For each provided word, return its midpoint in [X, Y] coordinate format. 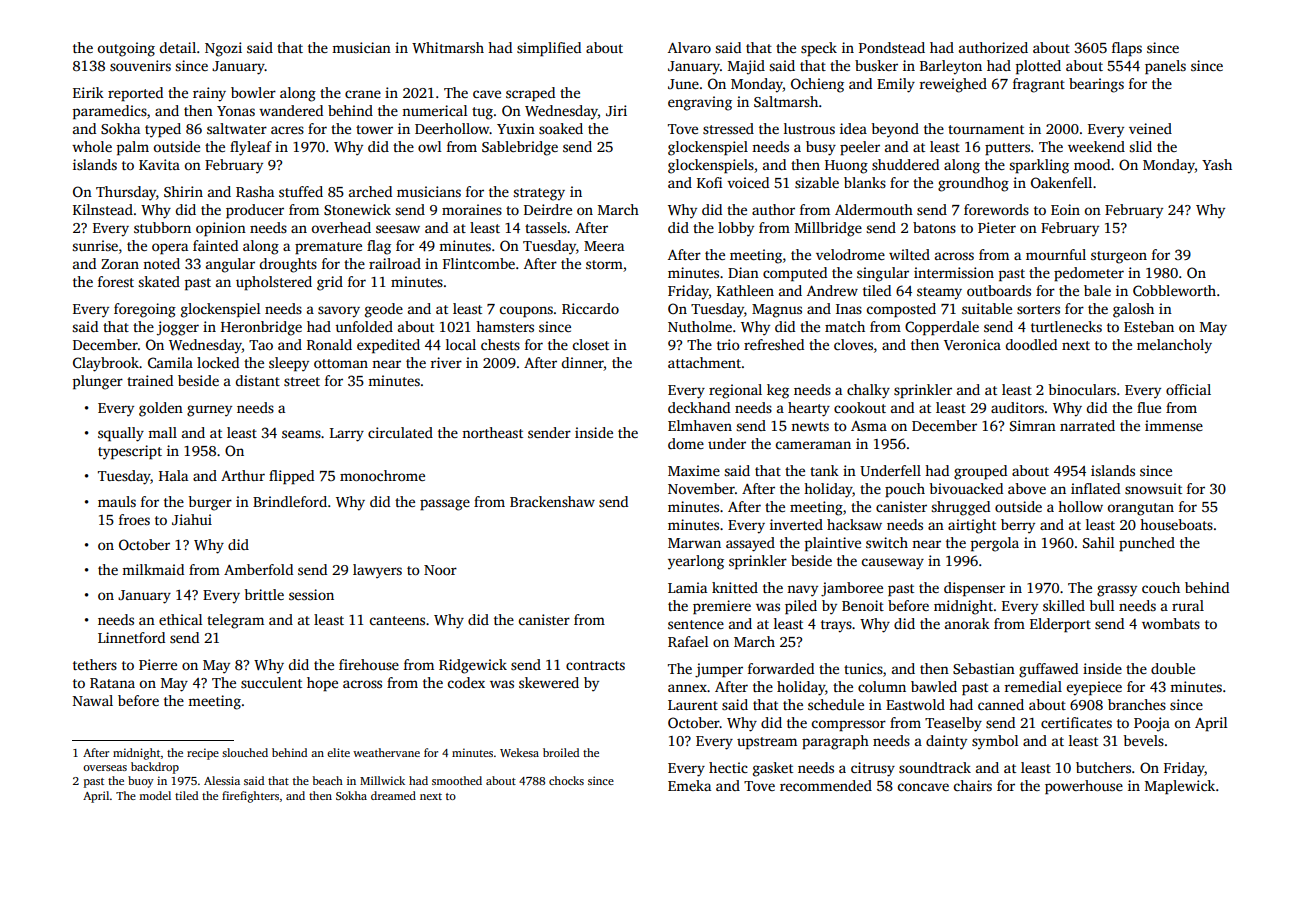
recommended [826, 785]
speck [819, 49]
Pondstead [892, 47]
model [155, 795]
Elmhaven [700, 425]
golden [161, 409]
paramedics [110, 112]
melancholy [1174, 346]
